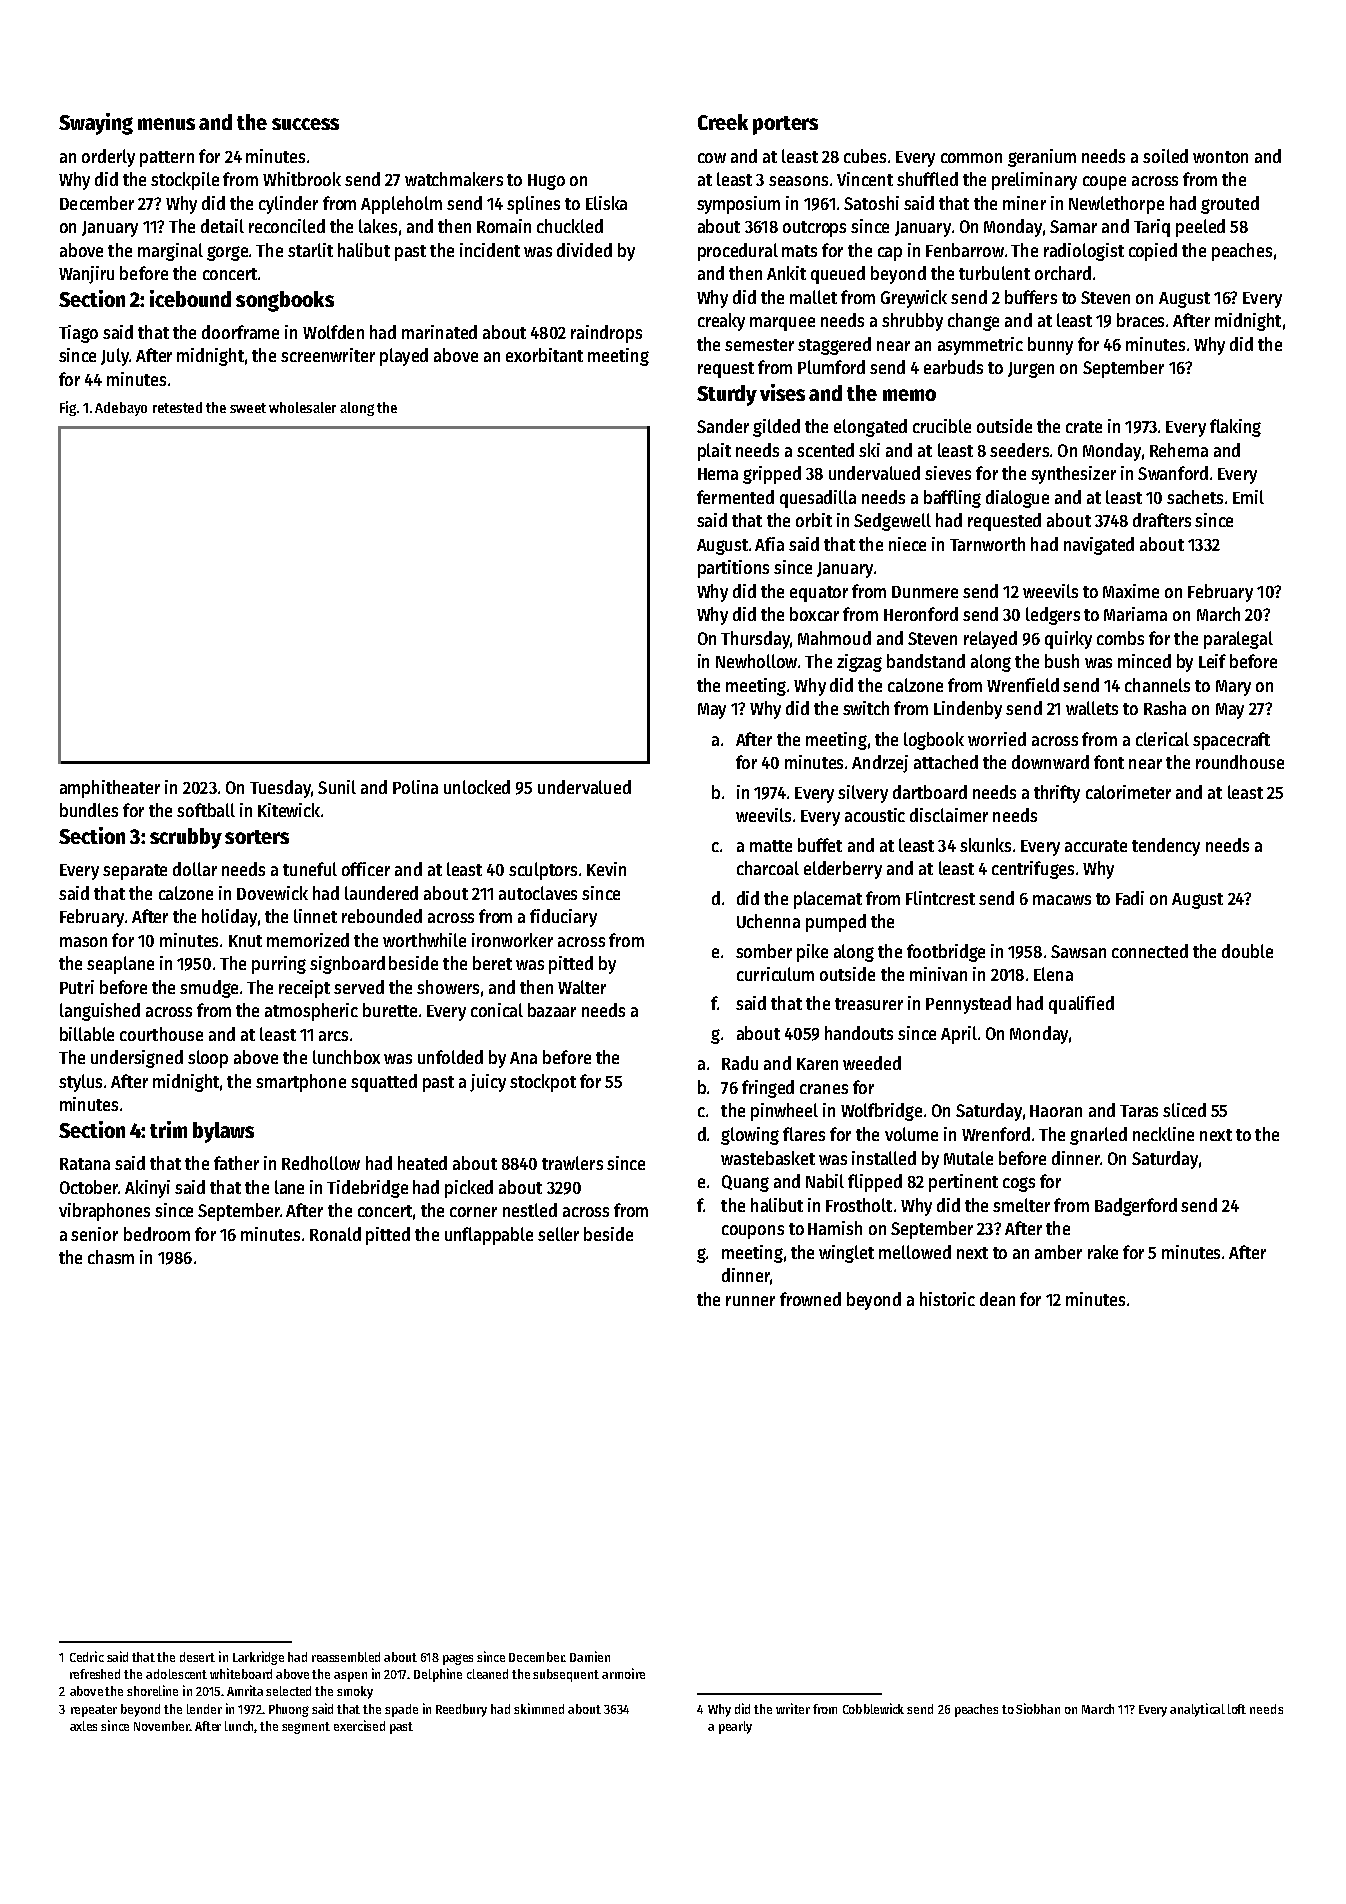 The height and width of the page is (1904, 1346). I want to click on Kevin, so click(606, 869).
